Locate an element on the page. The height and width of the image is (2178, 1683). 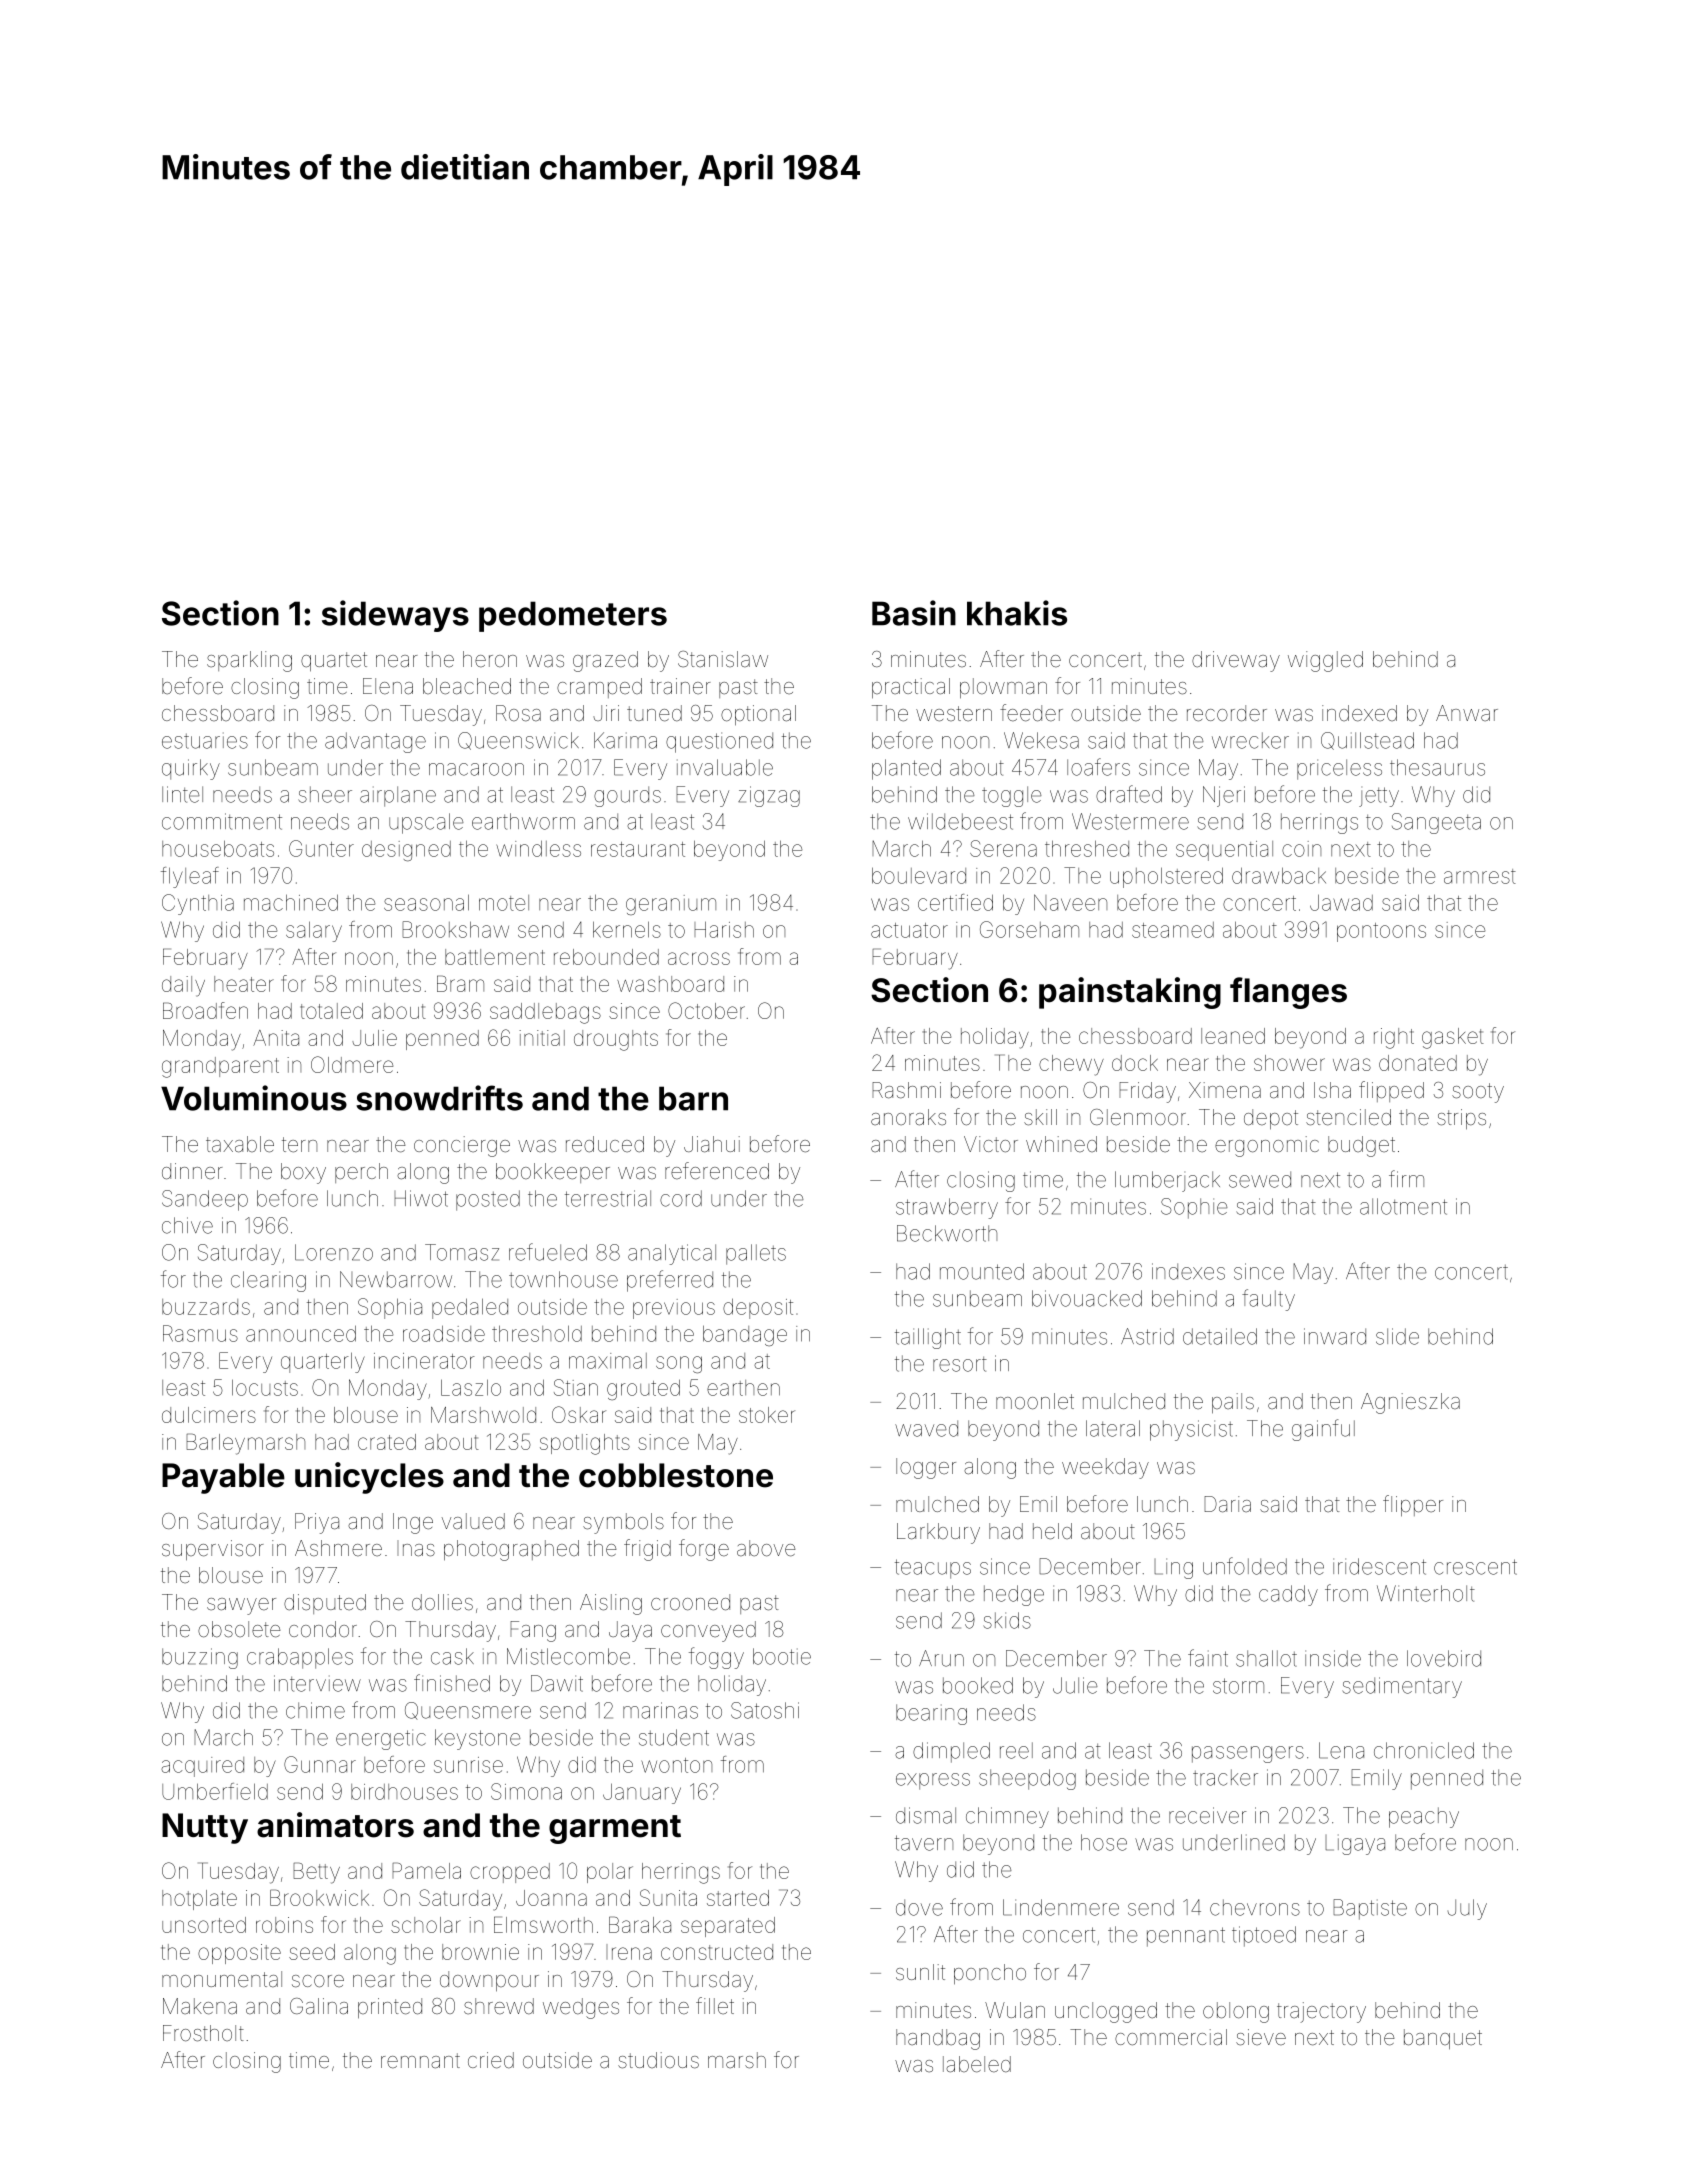
sideways is located at coordinates (395, 616).
